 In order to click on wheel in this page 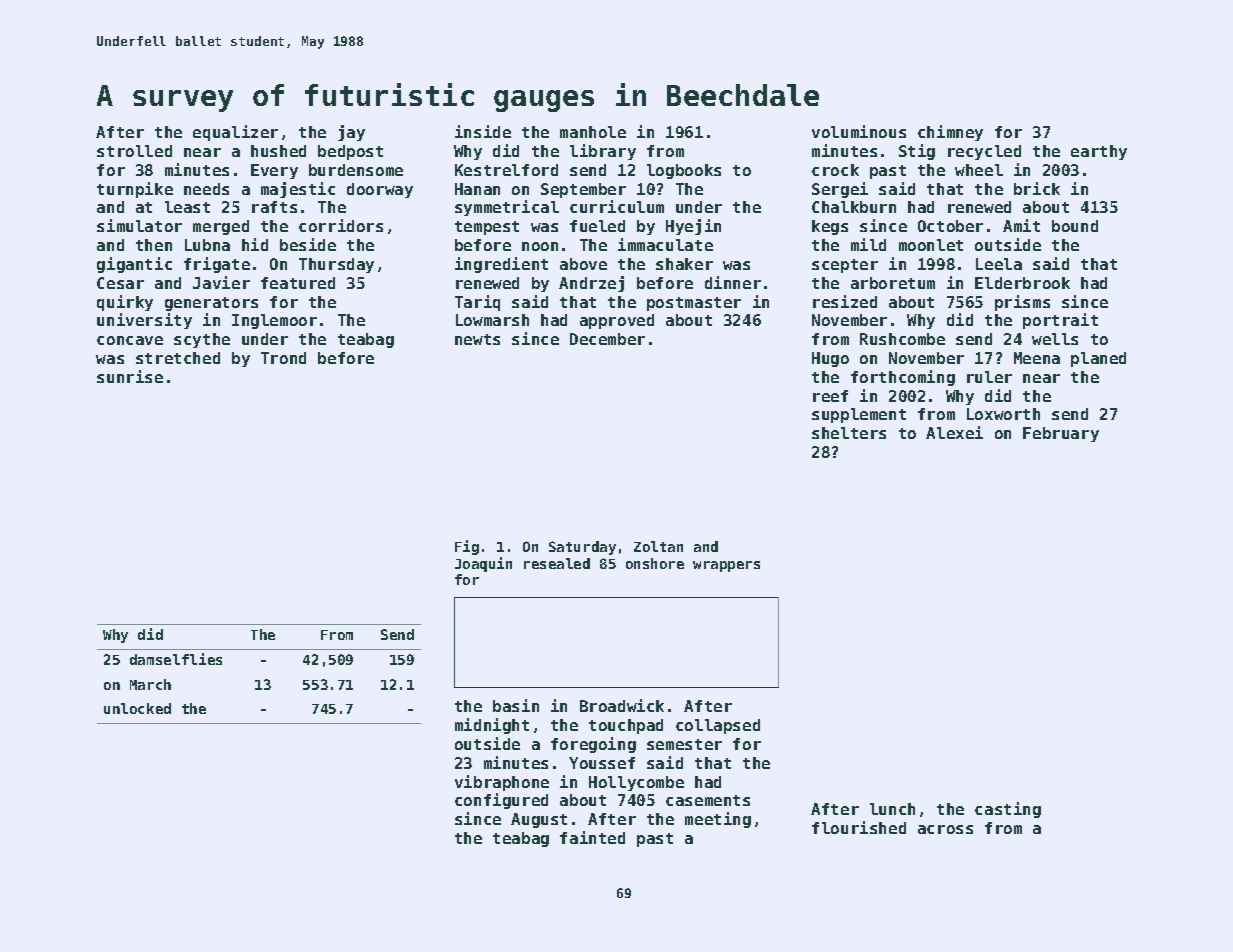, I will do `click(979, 170)`.
